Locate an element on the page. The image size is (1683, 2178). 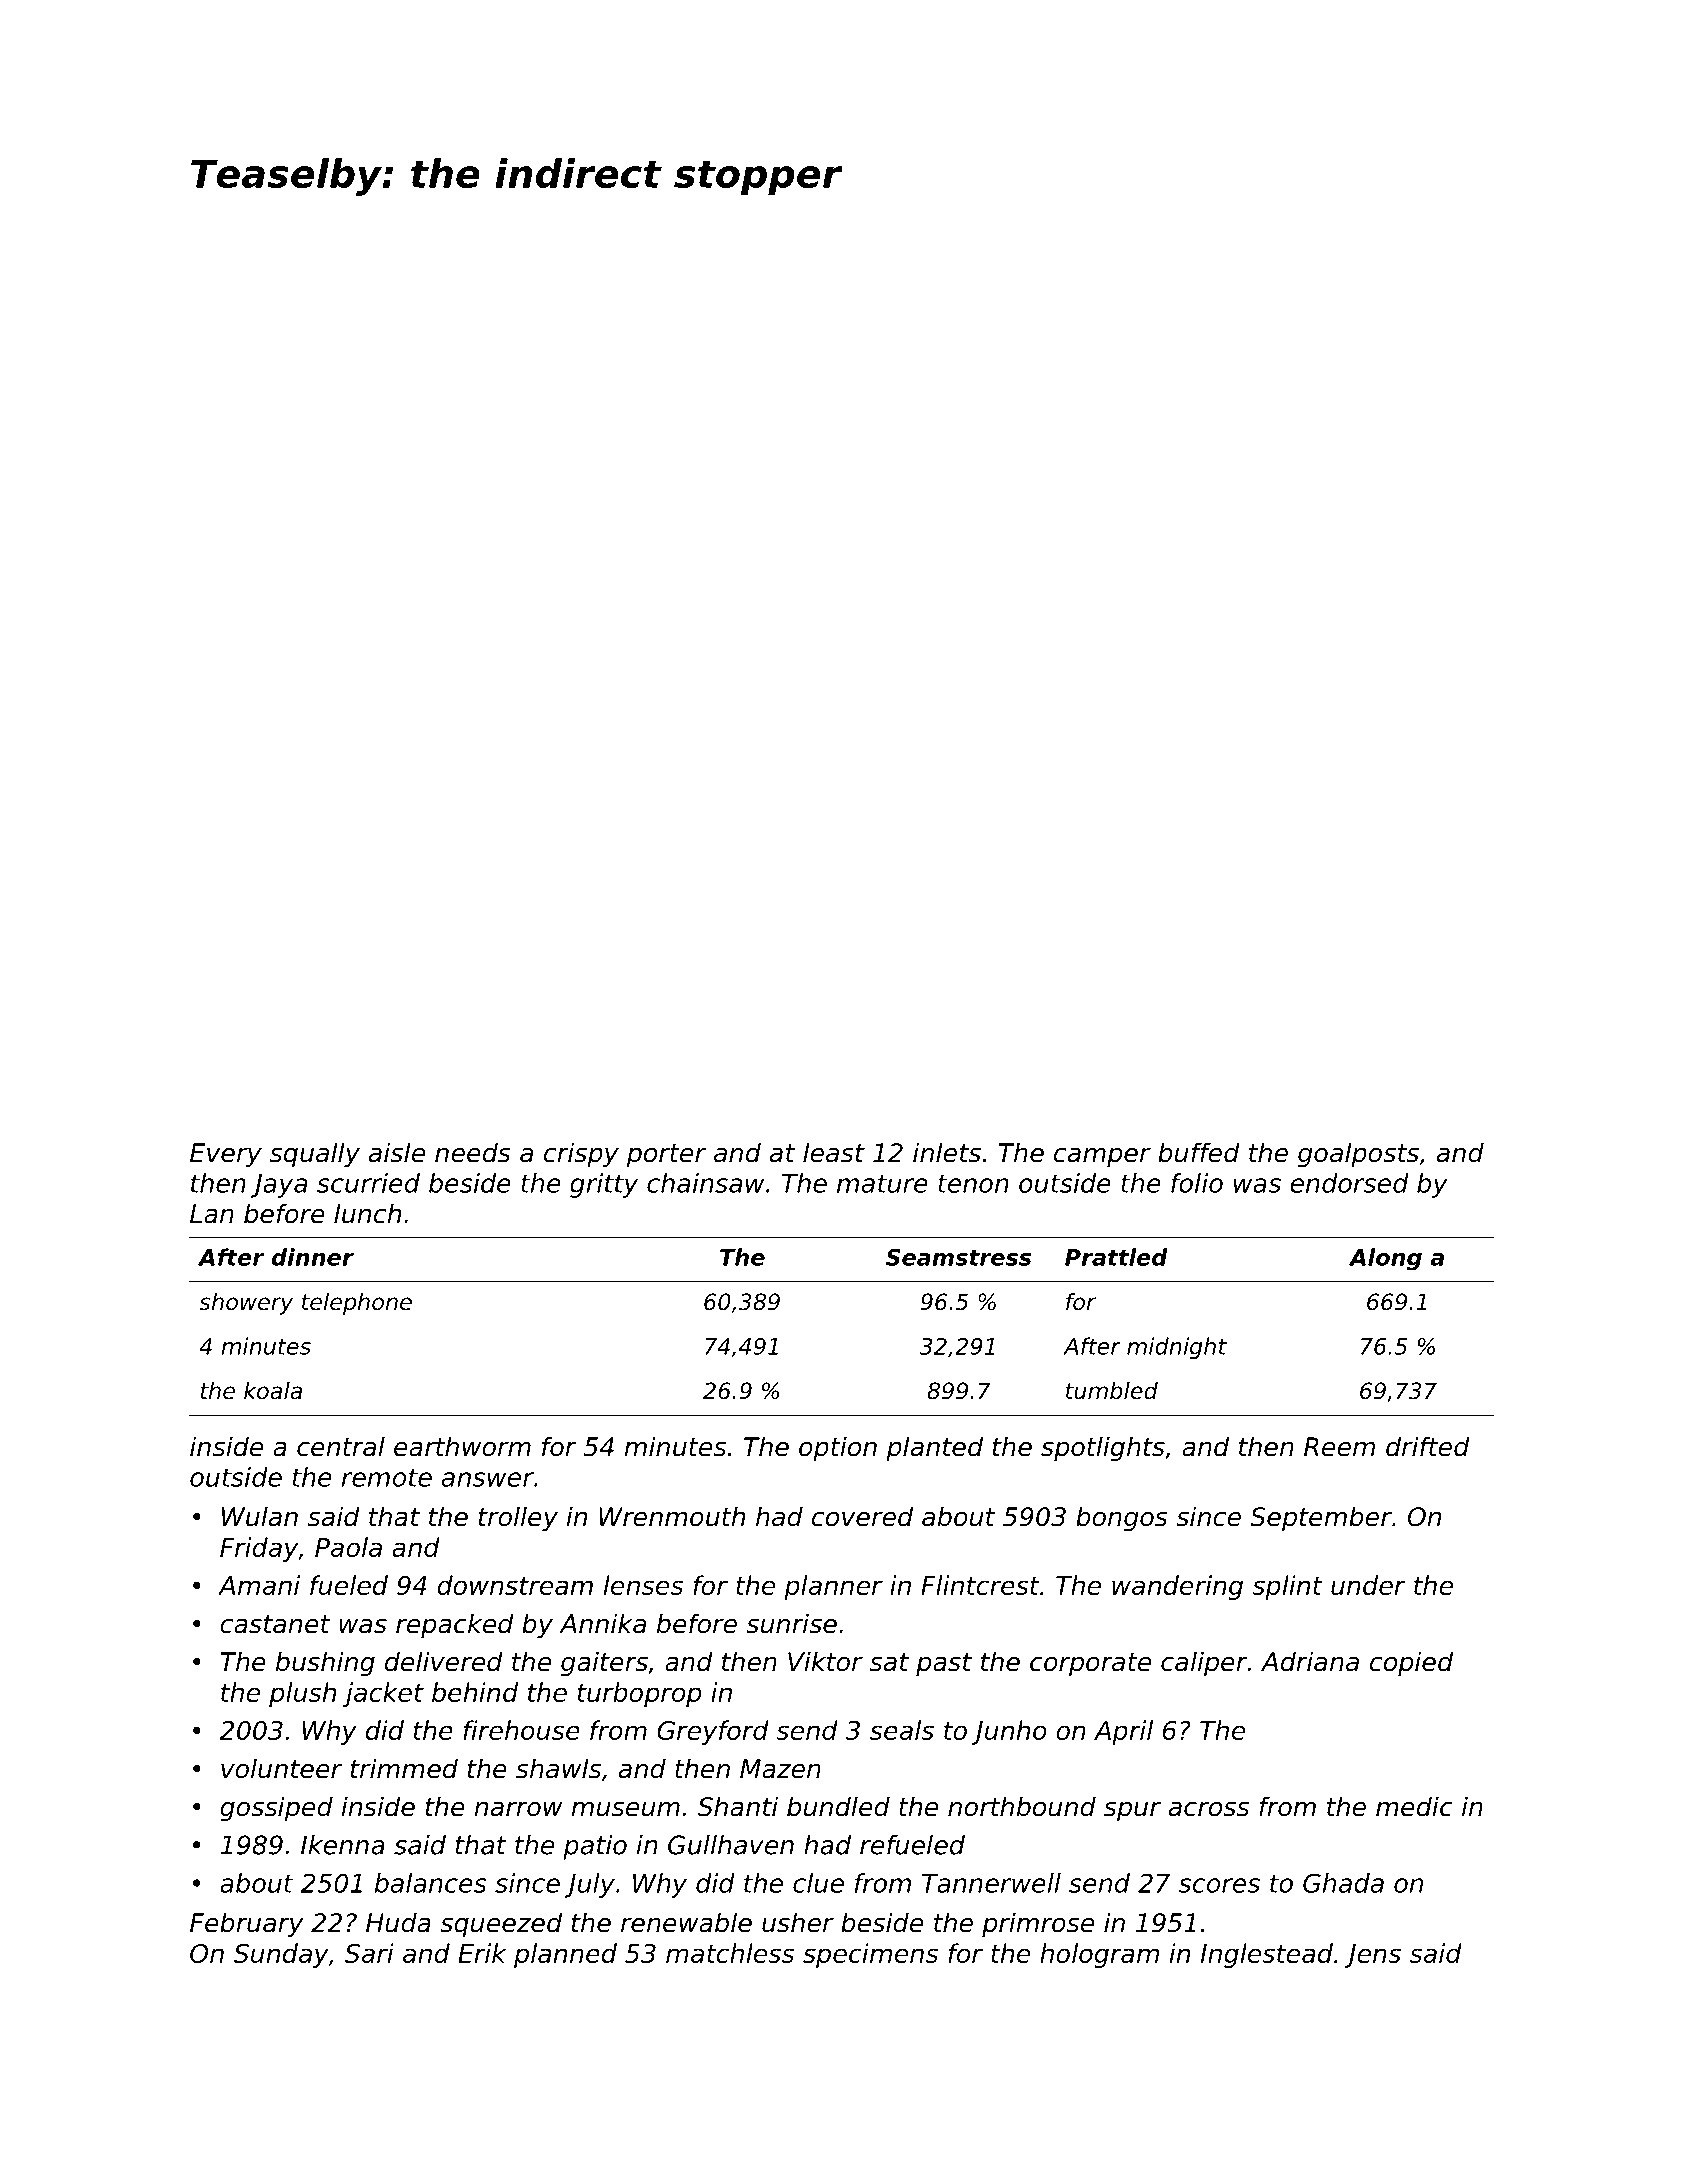
koala is located at coordinates (273, 1391).
